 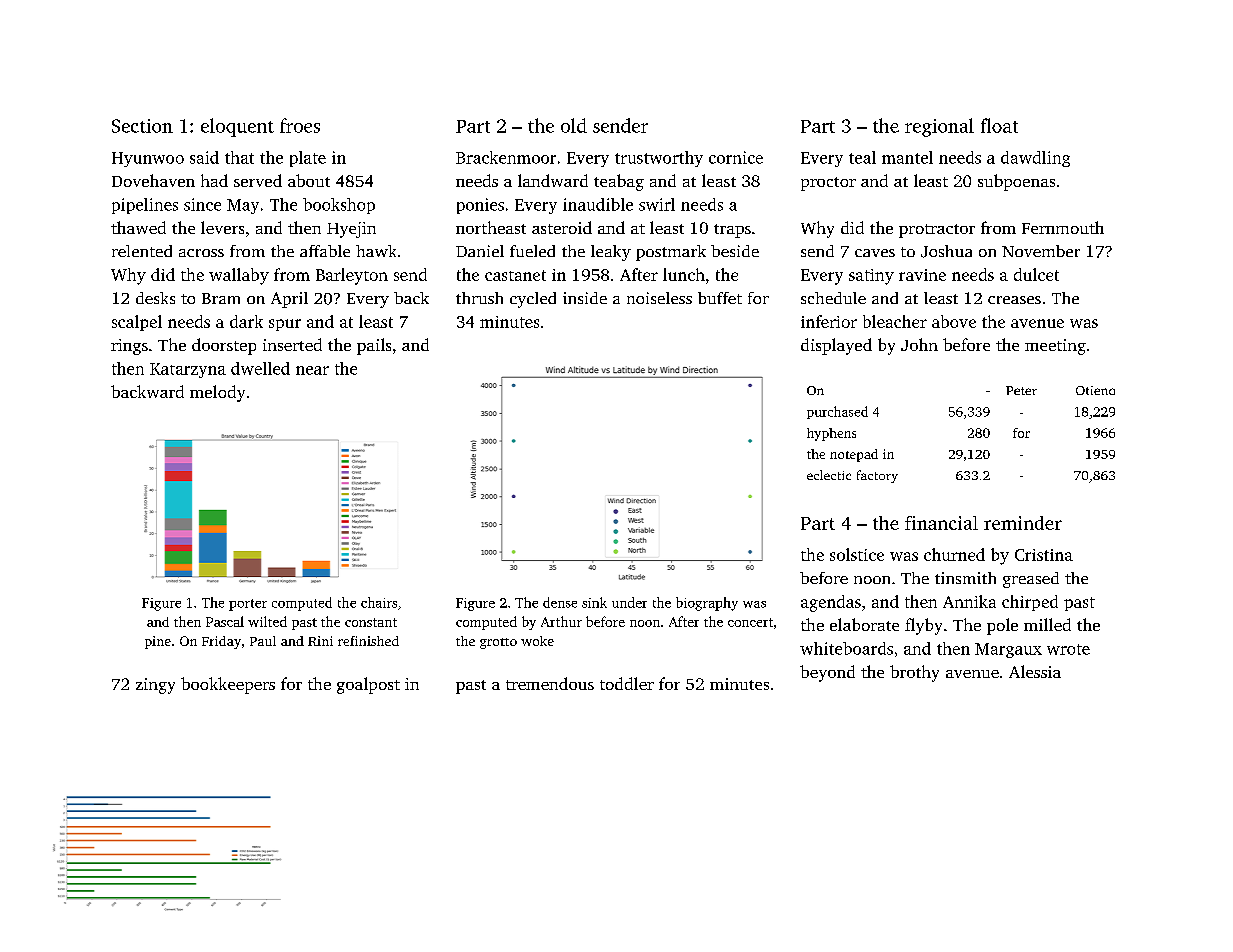 What do you see at coordinates (1063, 227) in the screenshot?
I see `Fernmouth` at bounding box center [1063, 227].
